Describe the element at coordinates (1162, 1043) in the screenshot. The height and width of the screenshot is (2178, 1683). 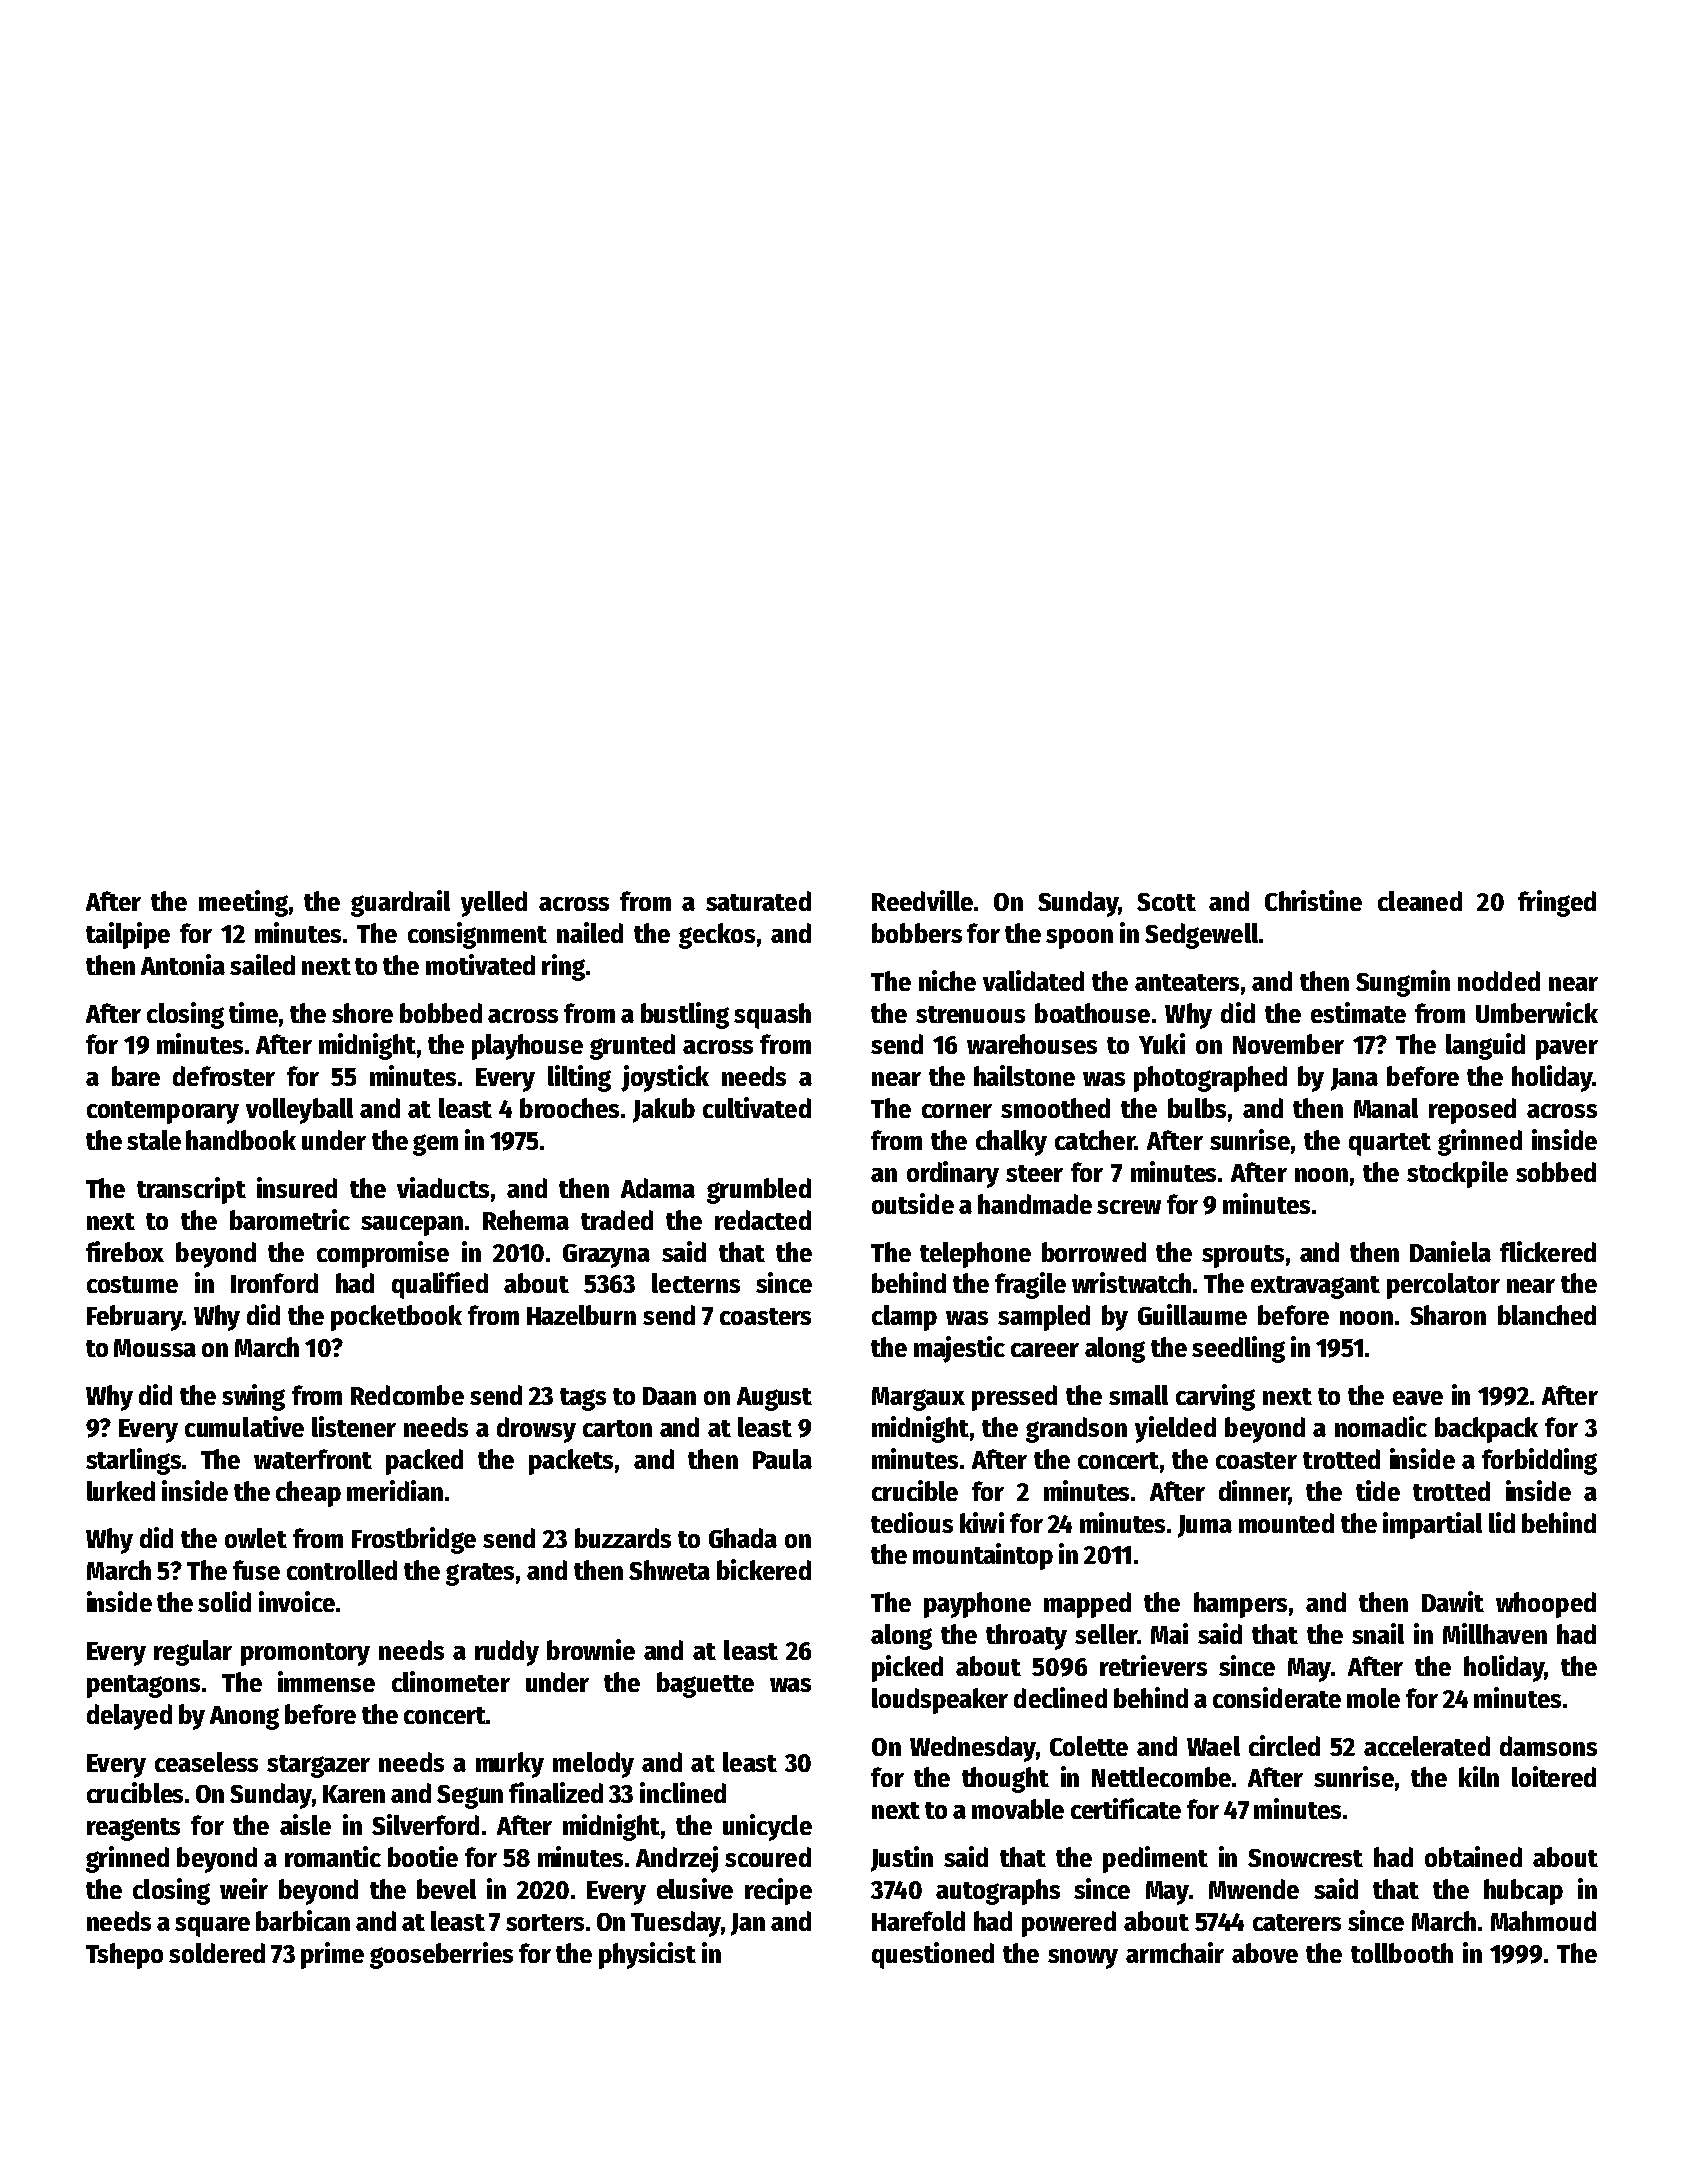
I see `Yuki` at that location.
